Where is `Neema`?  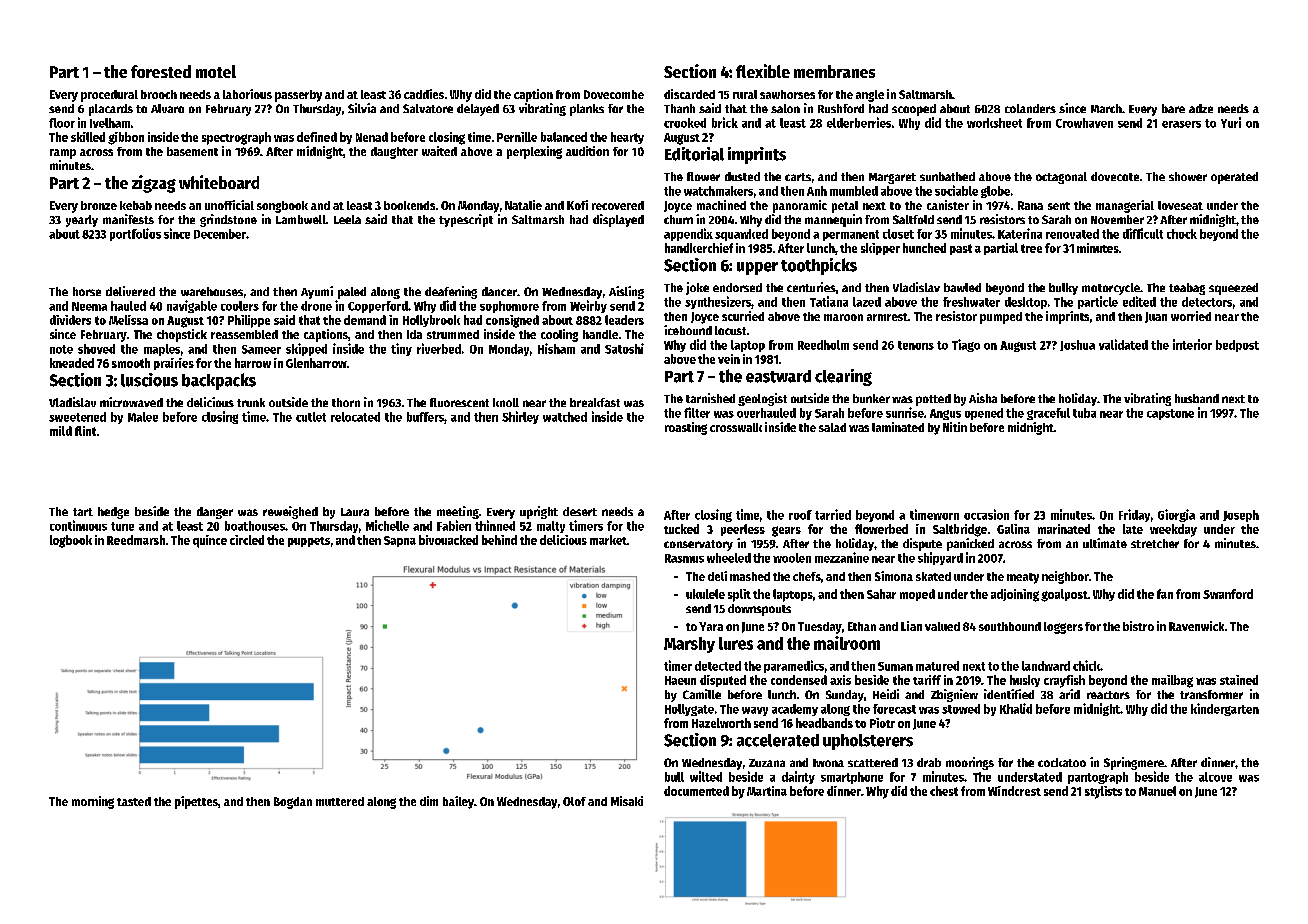 Neema is located at coordinates (89, 306).
